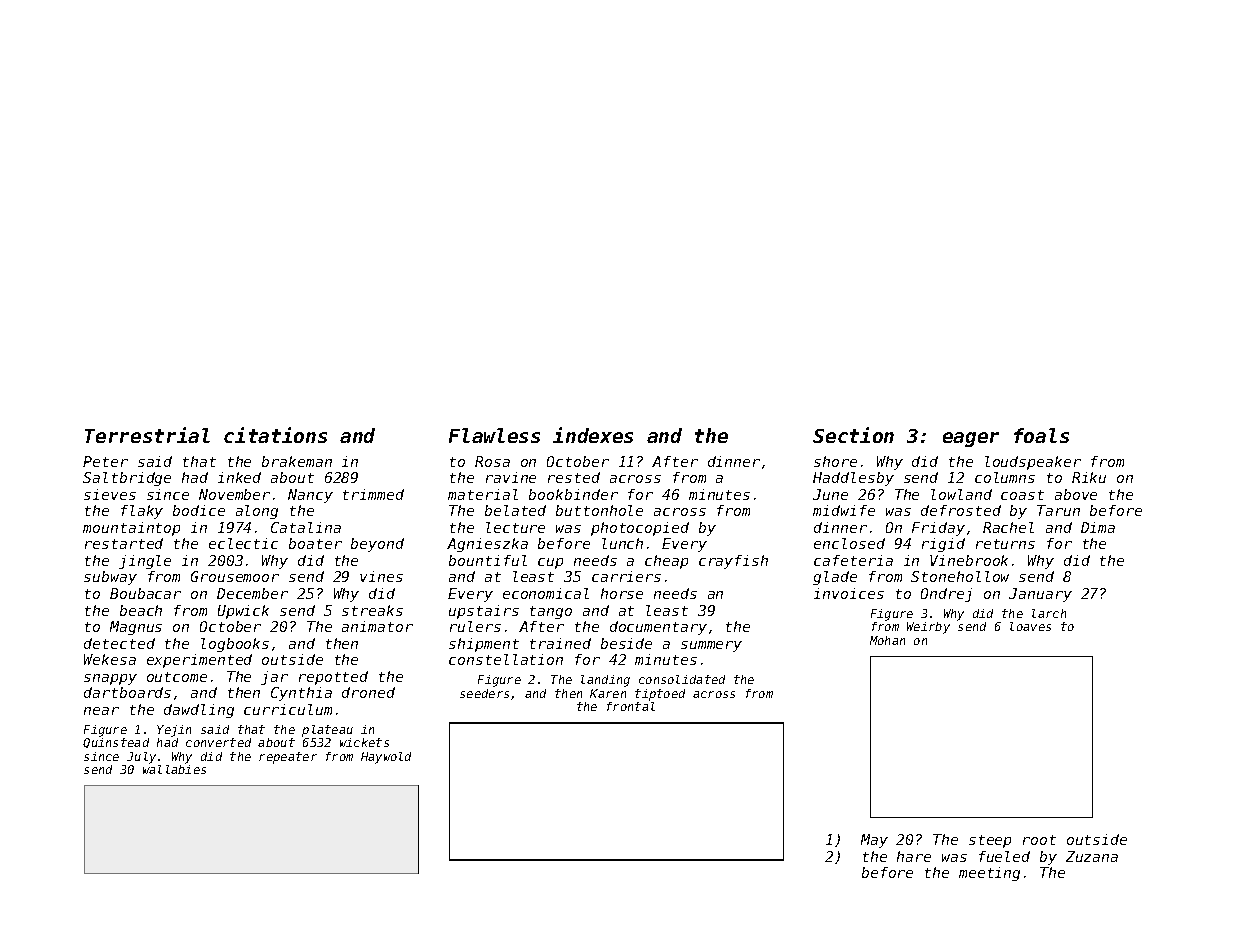 The image size is (1233, 952). What do you see at coordinates (174, 769) in the page?
I see `wallabies` at bounding box center [174, 769].
